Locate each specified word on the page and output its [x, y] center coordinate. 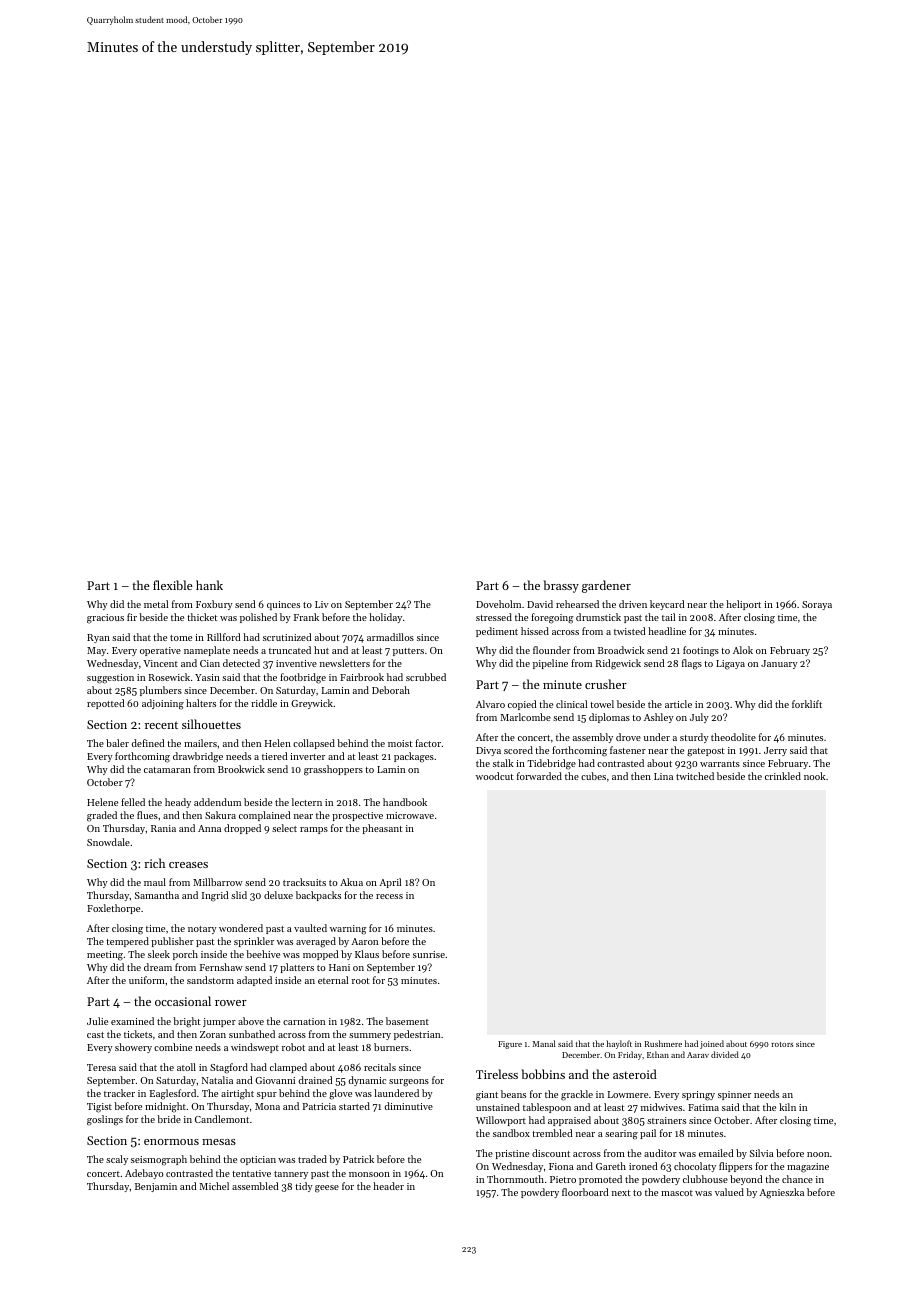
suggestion [110, 679]
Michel [214, 1186]
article [678, 704]
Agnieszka [781, 1193]
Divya [488, 751]
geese [327, 1189]
